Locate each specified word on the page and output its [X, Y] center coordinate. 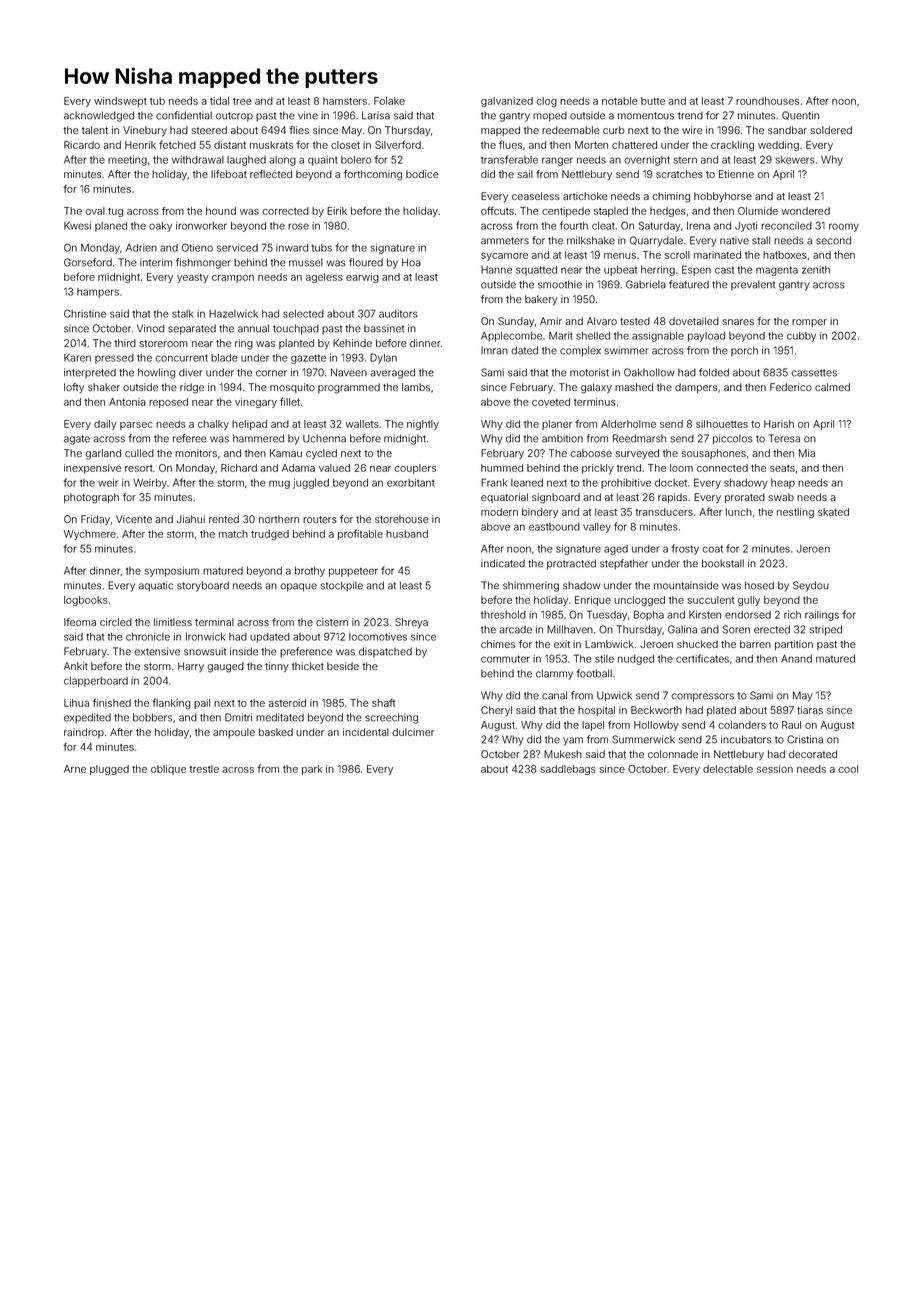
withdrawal [198, 160]
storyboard [203, 586]
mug [279, 484]
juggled [311, 484]
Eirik [337, 211]
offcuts [497, 210]
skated [833, 512]
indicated [503, 563]
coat [712, 549]
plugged [109, 770]
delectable [728, 769]
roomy [844, 227]
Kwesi [77, 225]
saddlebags [568, 770]
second [833, 240]
